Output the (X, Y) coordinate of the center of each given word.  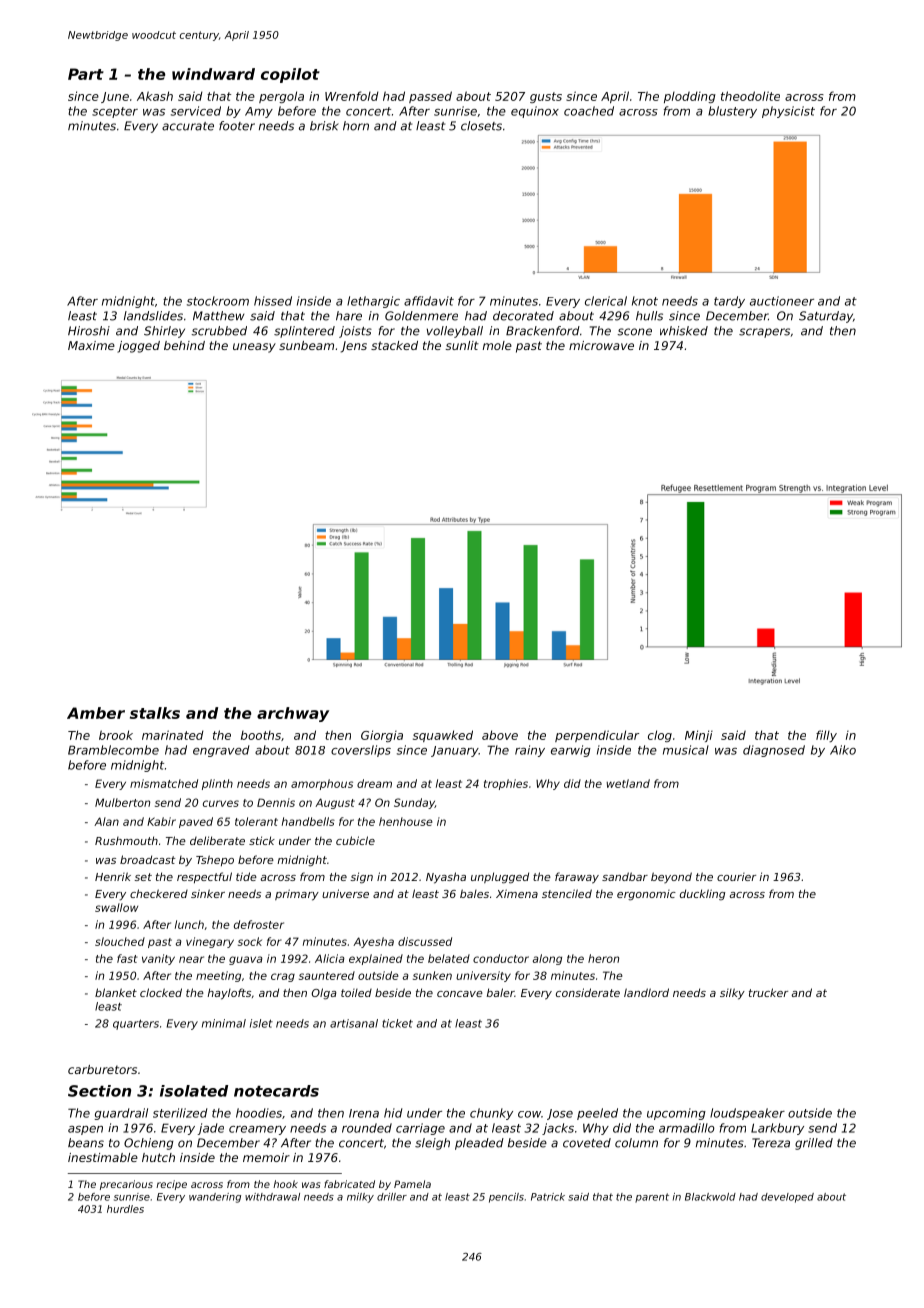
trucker (768, 992)
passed (430, 97)
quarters (136, 1024)
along (547, 959)
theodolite (750, 96)
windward (213, 74)
